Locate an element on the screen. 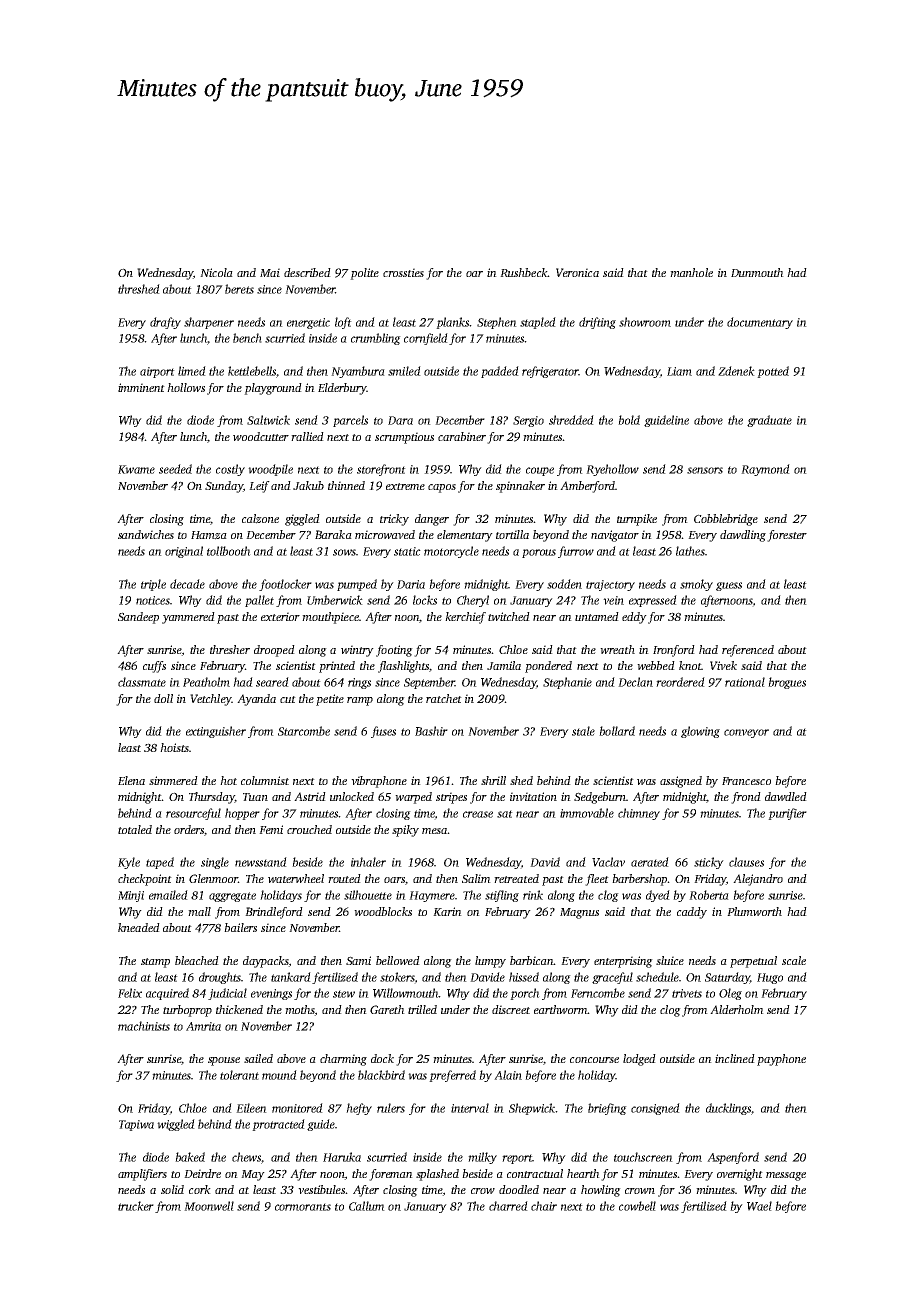 The width and height of the screenshot is (924, 1308). retreated is located at coordinates (516, 878).
